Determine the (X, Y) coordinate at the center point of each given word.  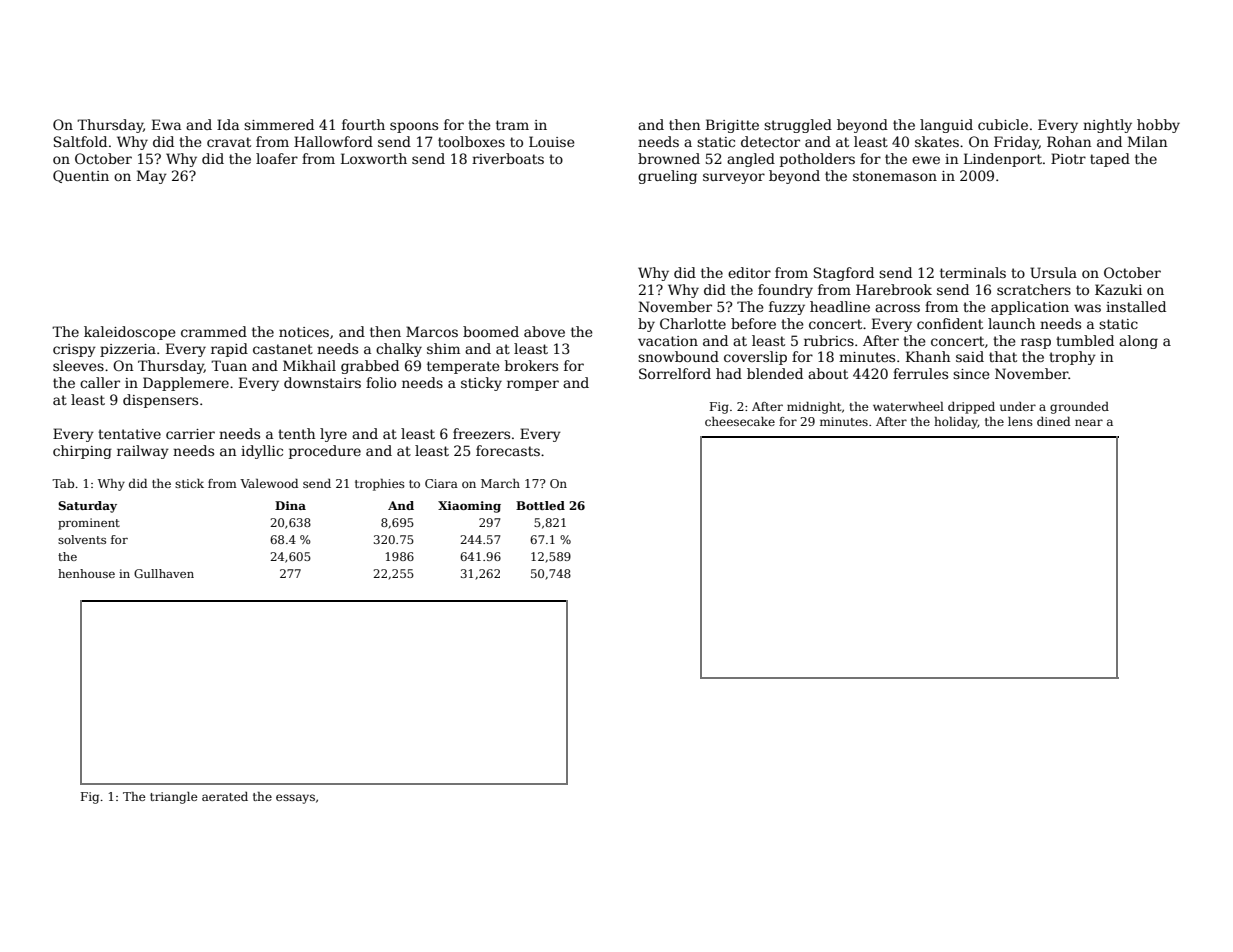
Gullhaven (164, 573)
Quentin (81, 176)
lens (1020, 421)
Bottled (540, 505)
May (152, 177)
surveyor (734, 178)
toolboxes (471, 141)
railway (143, 452)
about (828, 373)
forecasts (508, 450)
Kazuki (1118, 289)
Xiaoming (469, 507)
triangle (174, 798)
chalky (399, 350)
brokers (531, 365)
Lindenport (1003, 160)
